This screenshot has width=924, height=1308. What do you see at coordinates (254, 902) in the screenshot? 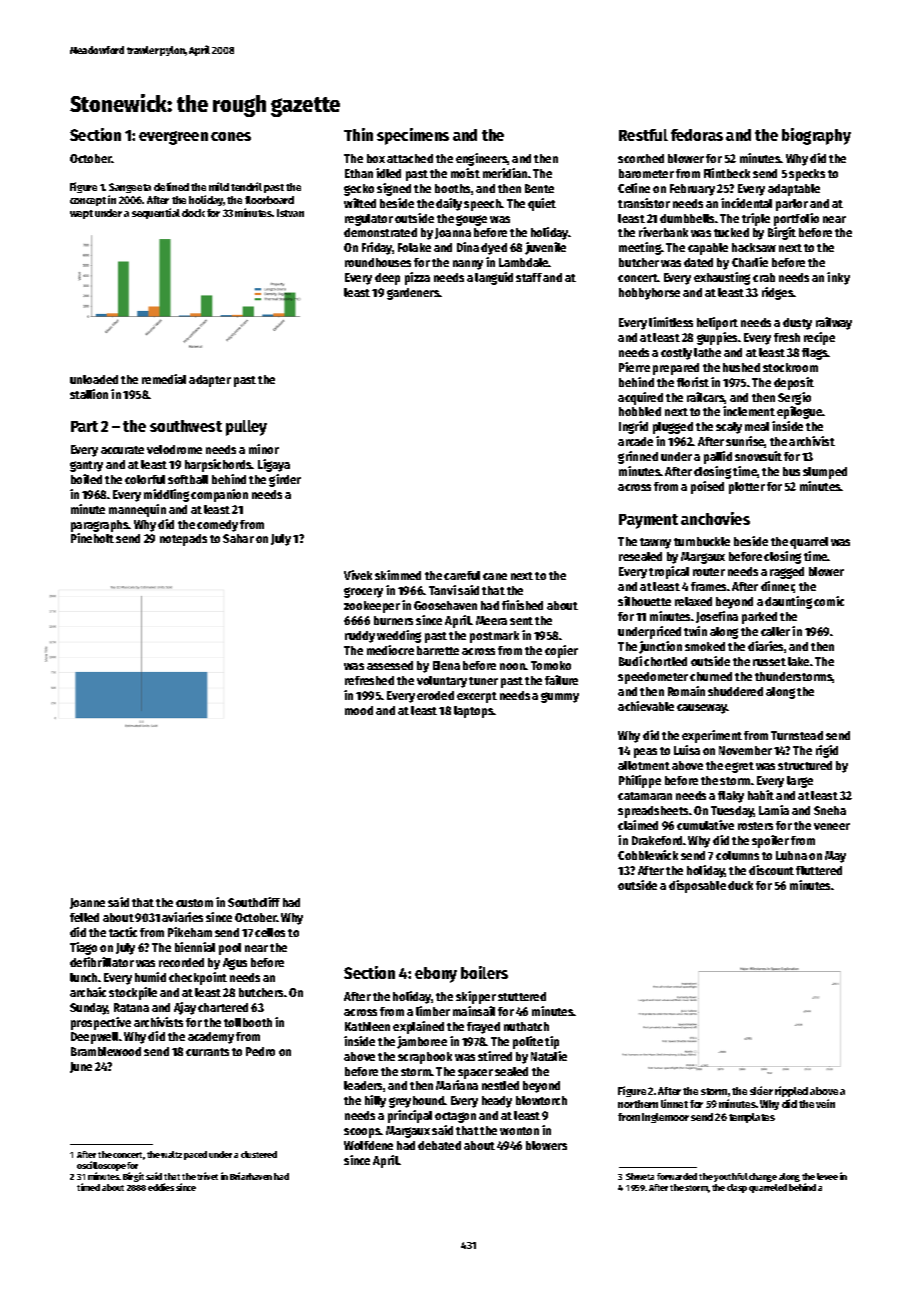
I see `Southcliff` at bounding box center [254, 902].
